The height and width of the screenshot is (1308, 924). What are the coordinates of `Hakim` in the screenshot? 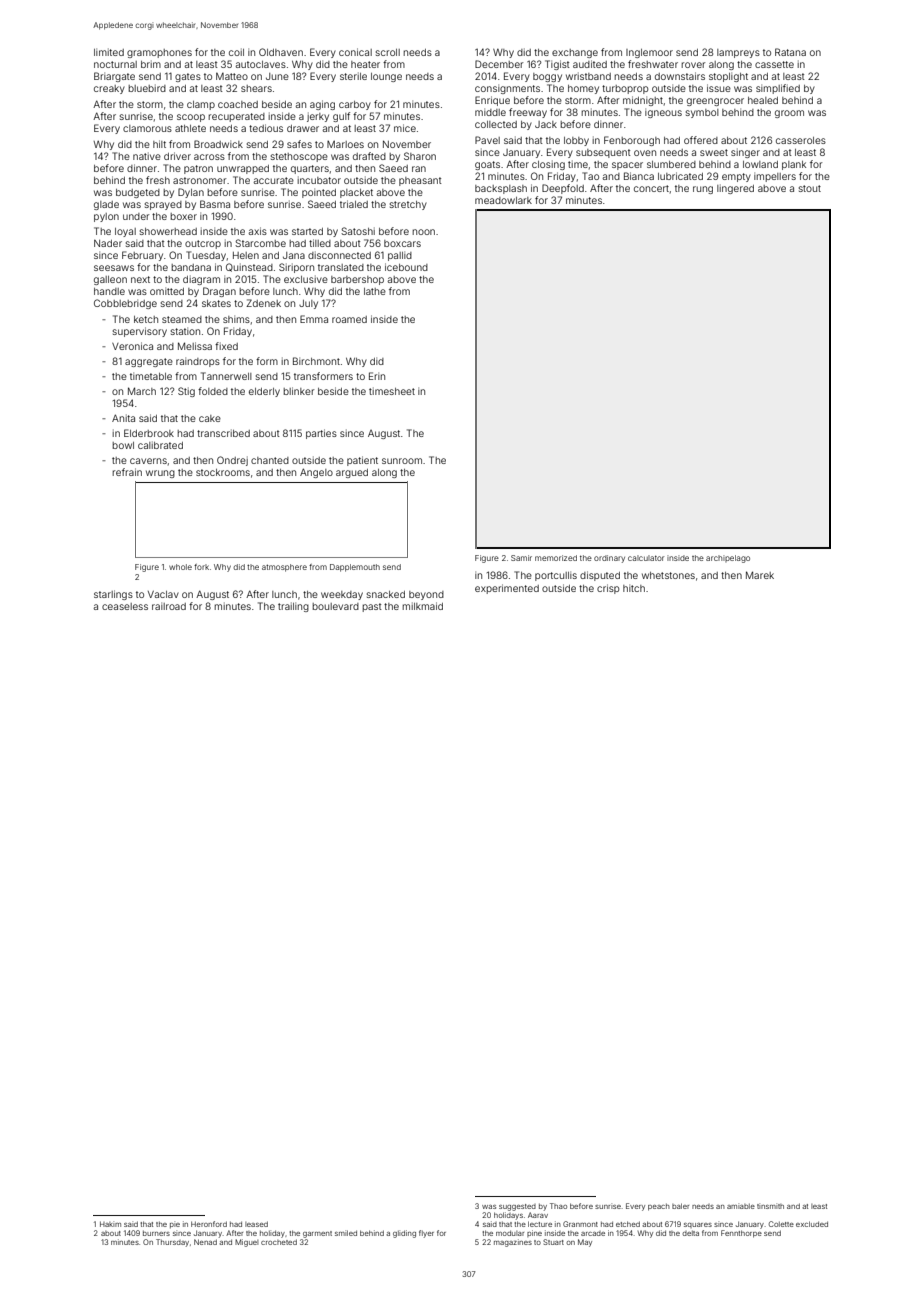 It's located at (110, 1224).
